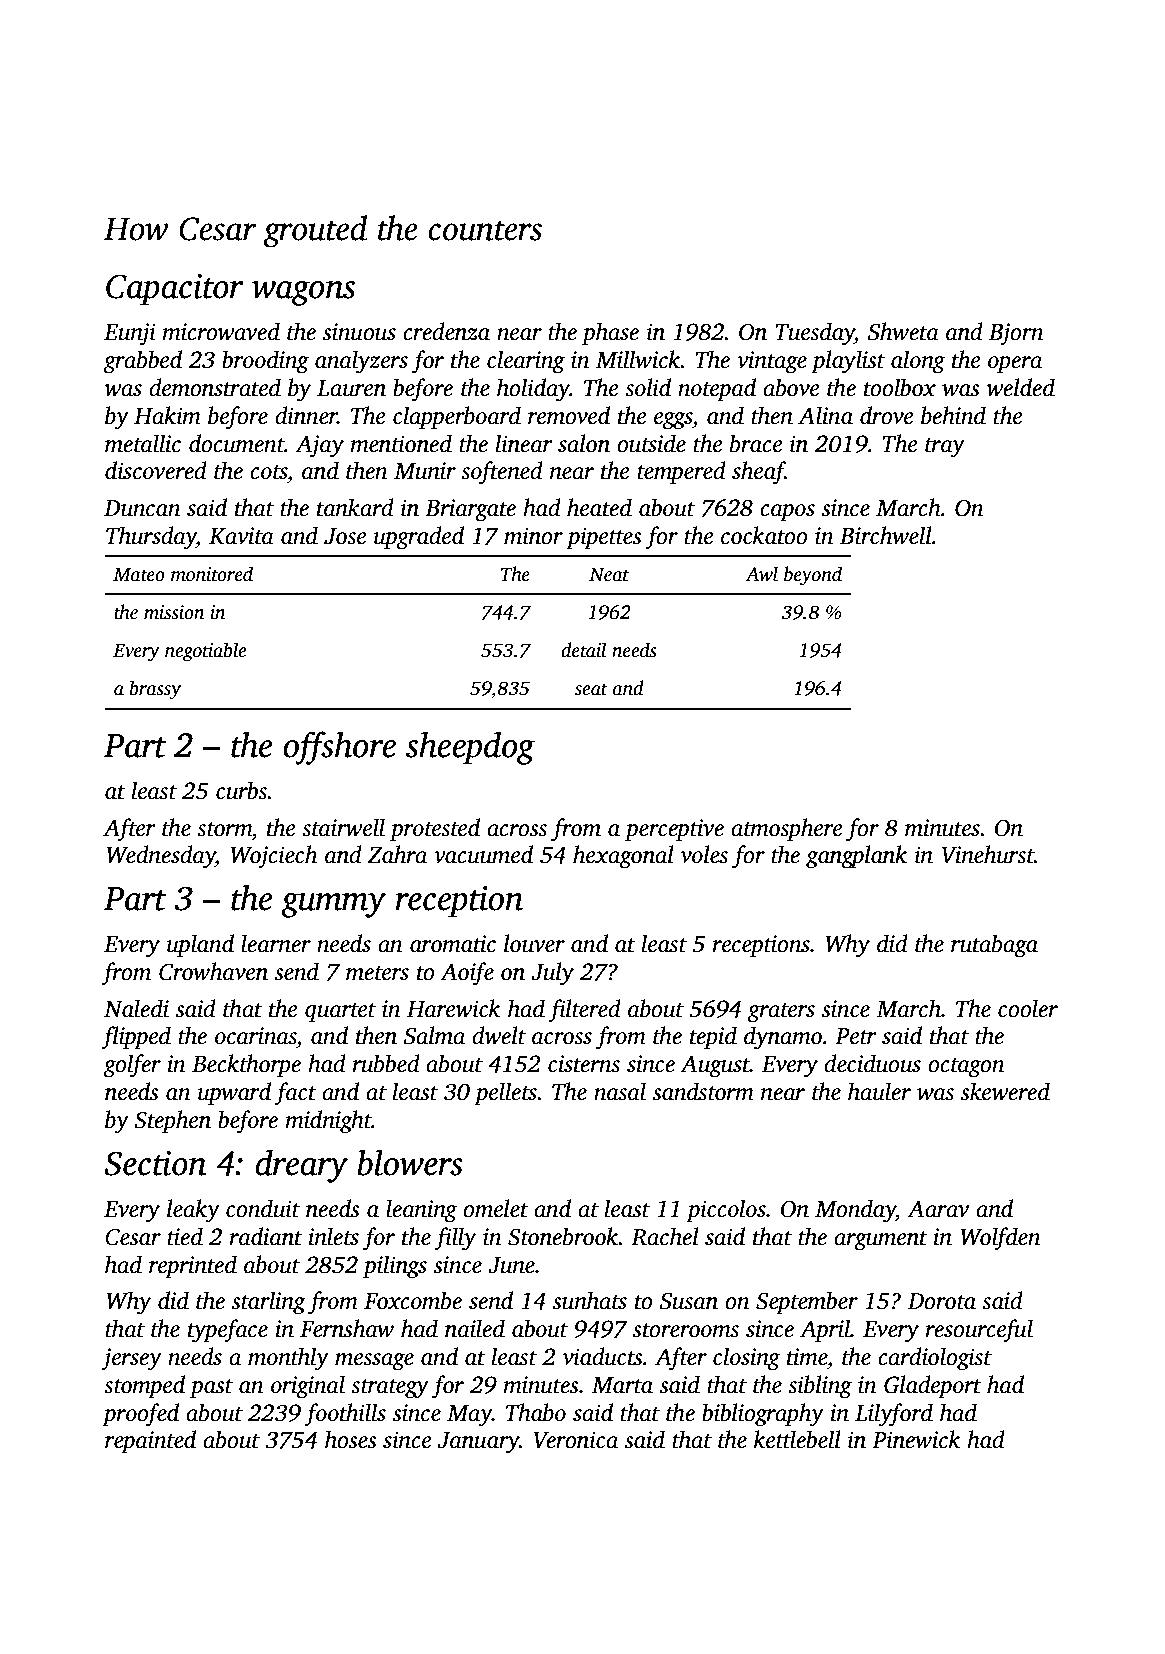 Image resolution: width=1165 pixels, height=1654 pixels. What do you see at coordinates (797, 1439) in the image?
I see `kettlebell` at bounding box center [797, 1439].
